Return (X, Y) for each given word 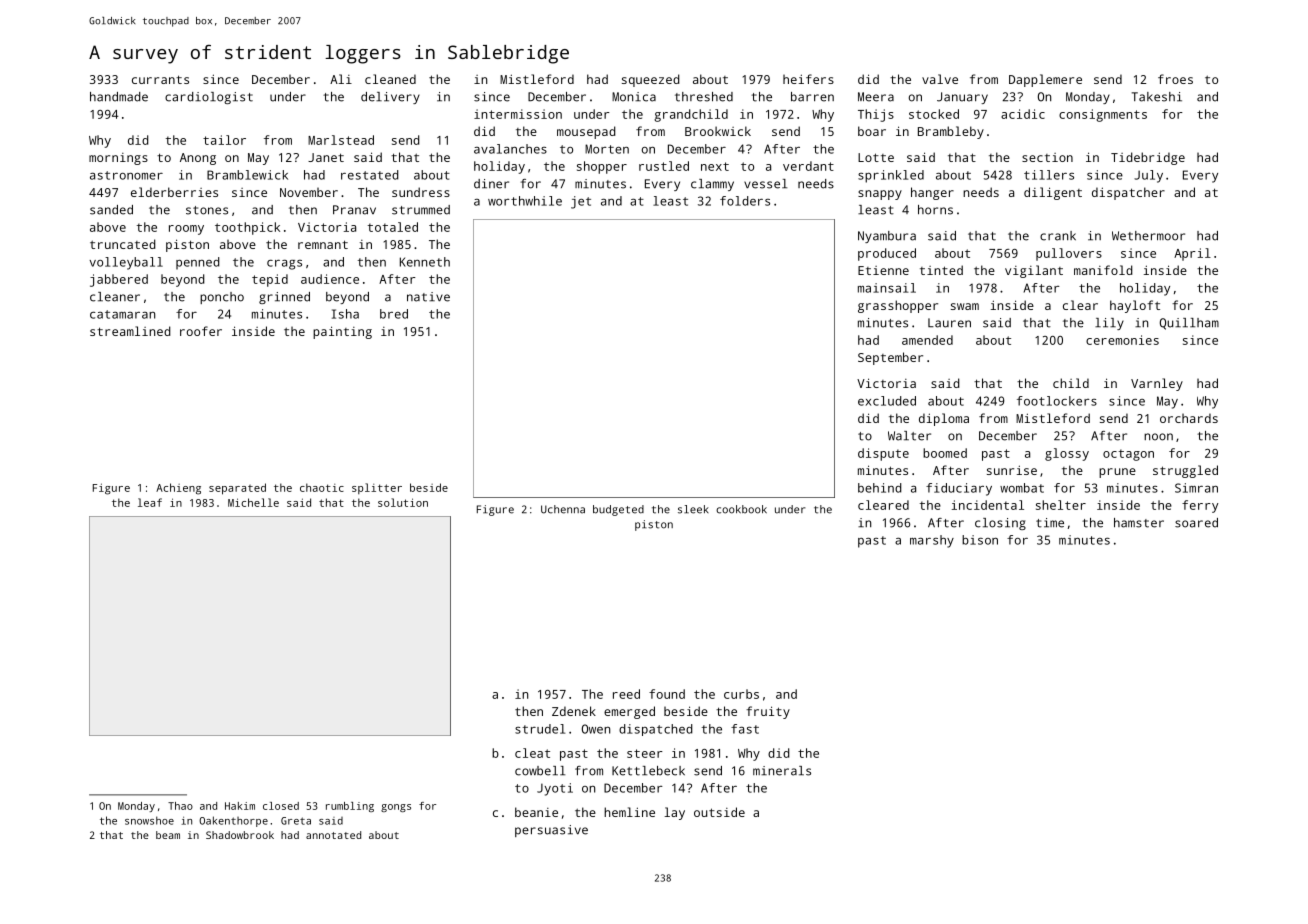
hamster (1139, 523)
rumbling (350, 807)
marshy (932, 541)
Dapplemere (1045, 80)
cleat (532, 753)
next (715, 166)
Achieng (178, 489)
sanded (111, 210)
